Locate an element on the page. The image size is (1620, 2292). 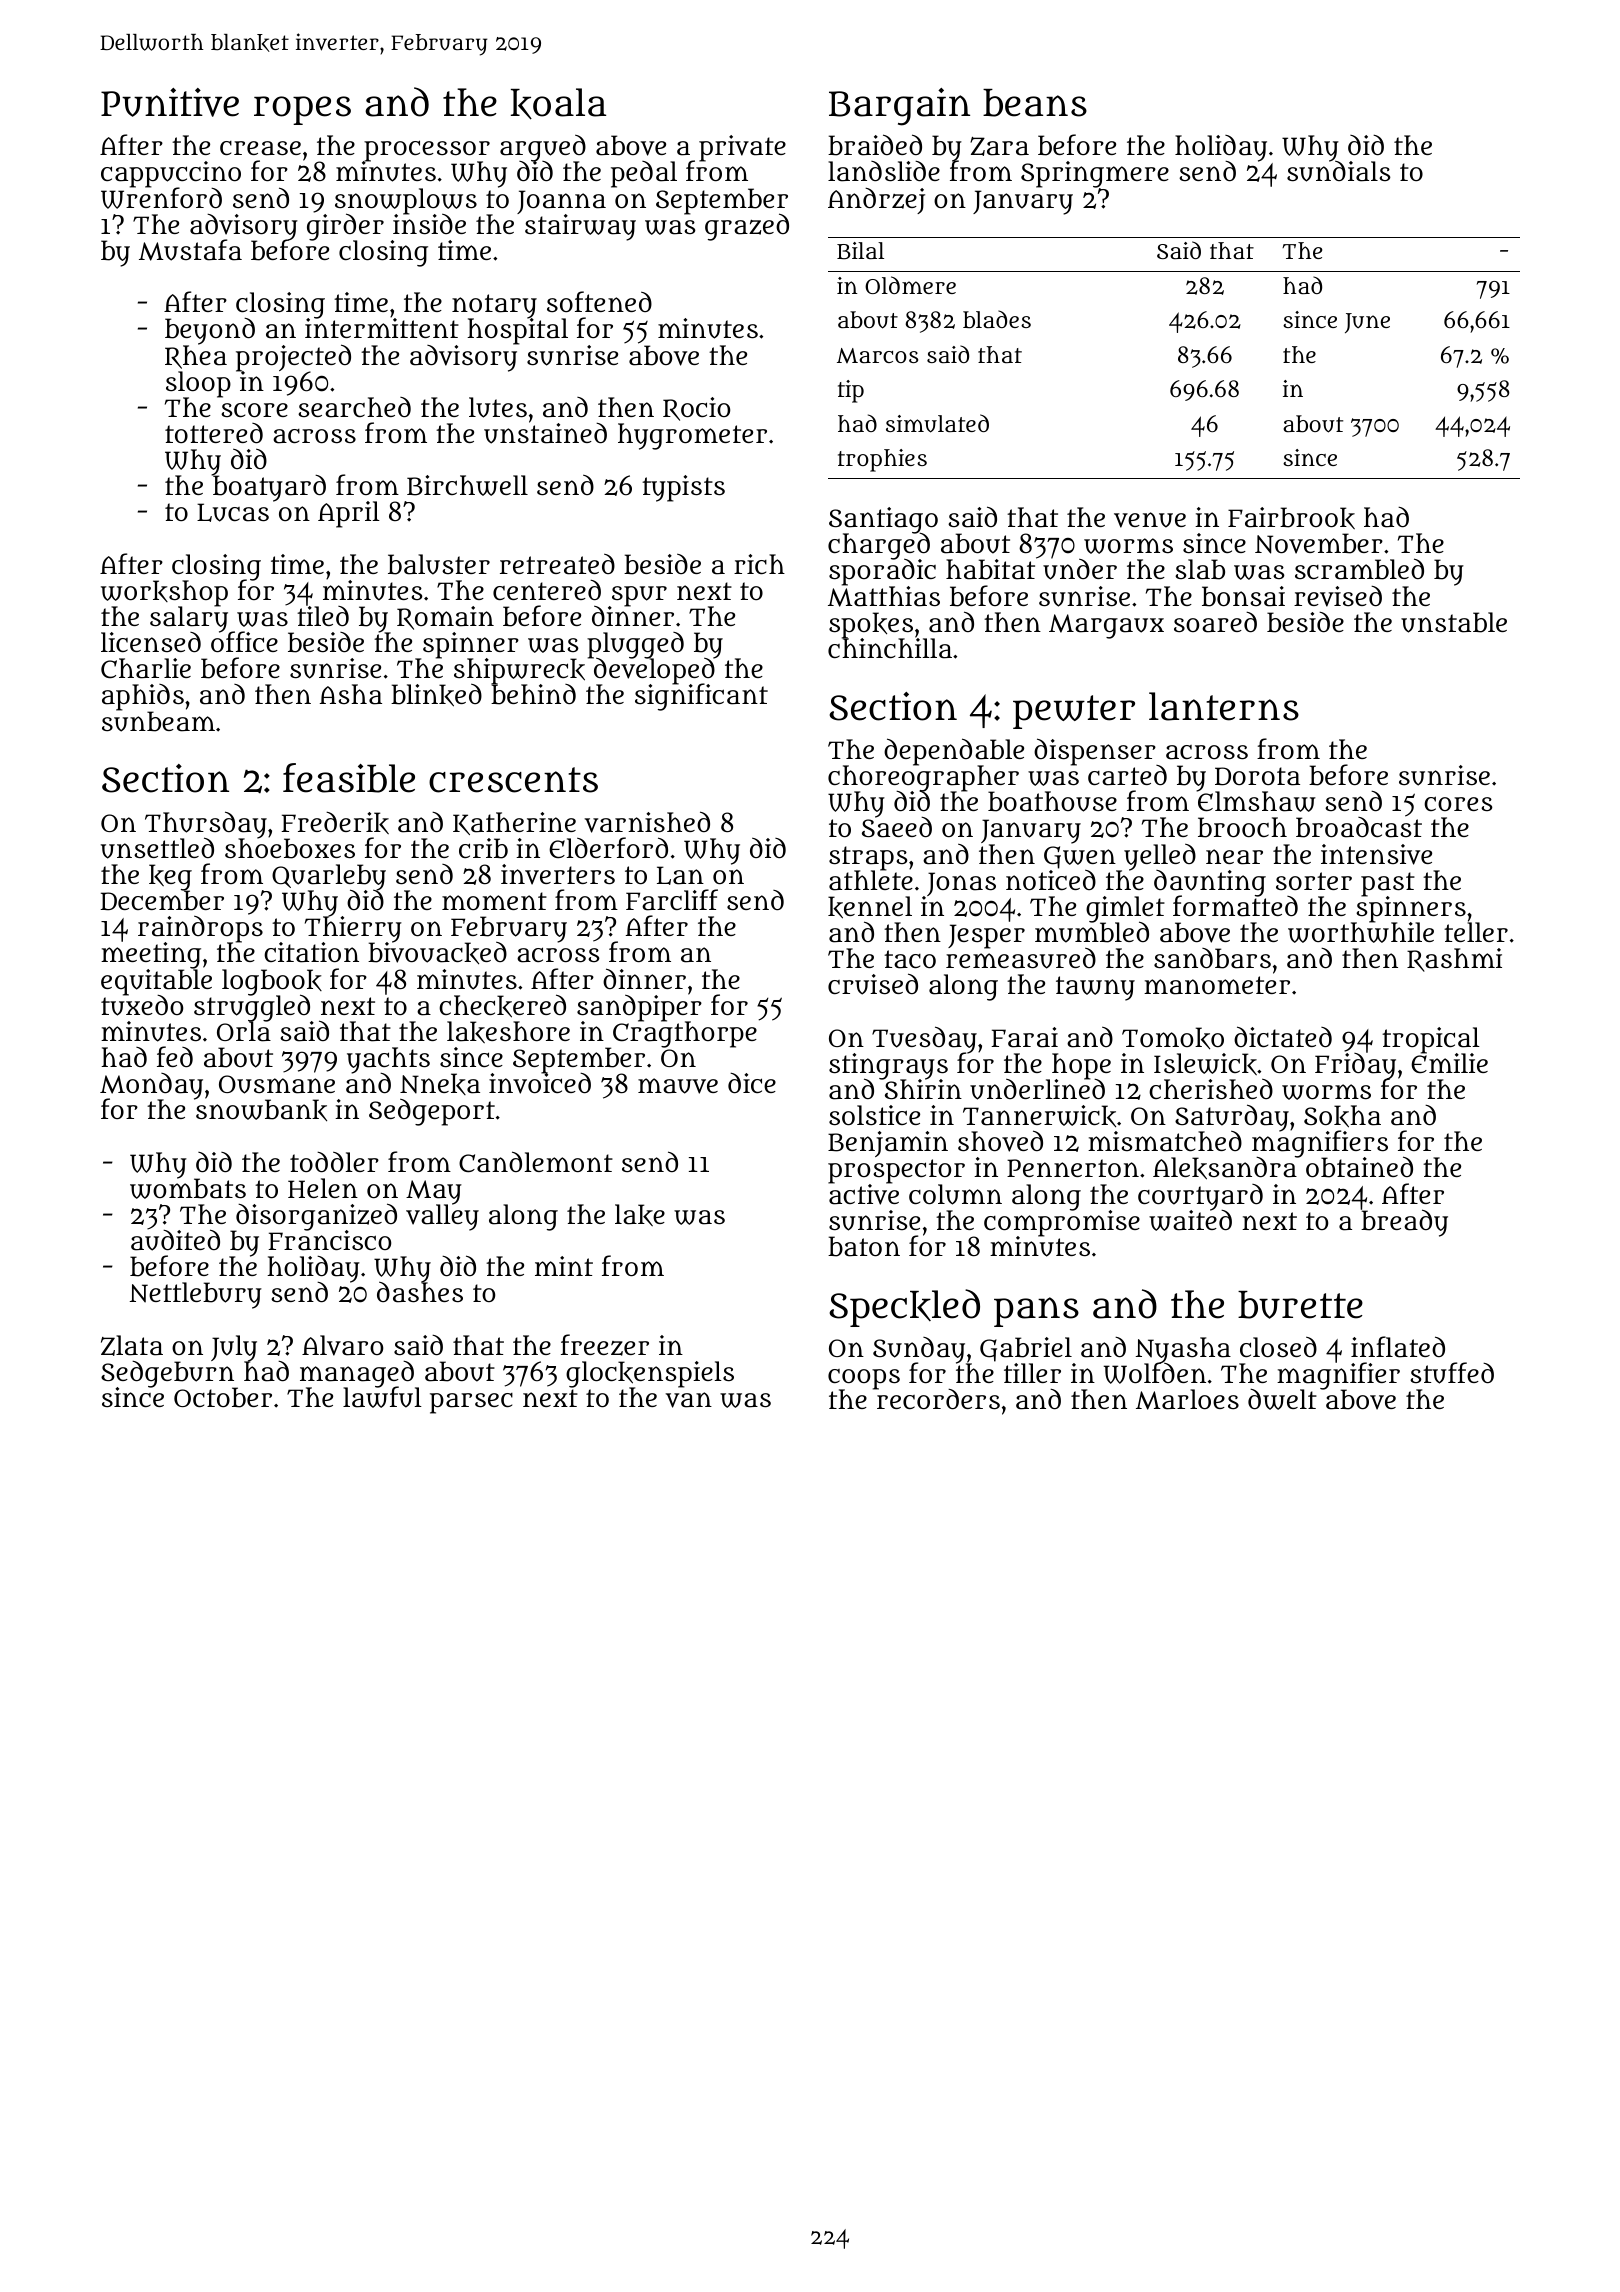
sporadic is located at coordinates (882, 573).
